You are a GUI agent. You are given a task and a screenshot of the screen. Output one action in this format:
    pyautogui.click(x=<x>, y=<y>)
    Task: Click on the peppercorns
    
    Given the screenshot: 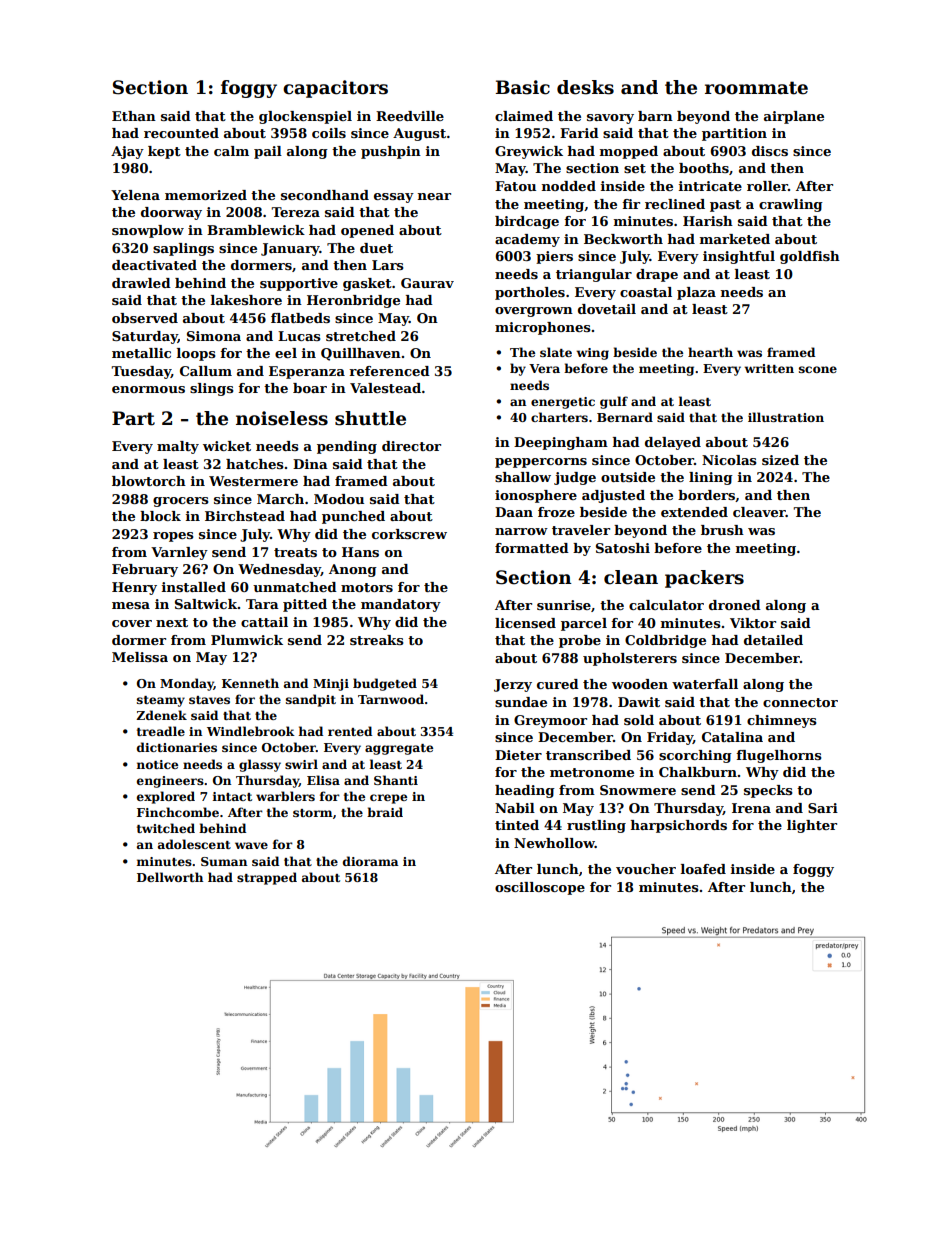 What is the action you would take?
    pyautogui.click(x=541, y=463)
